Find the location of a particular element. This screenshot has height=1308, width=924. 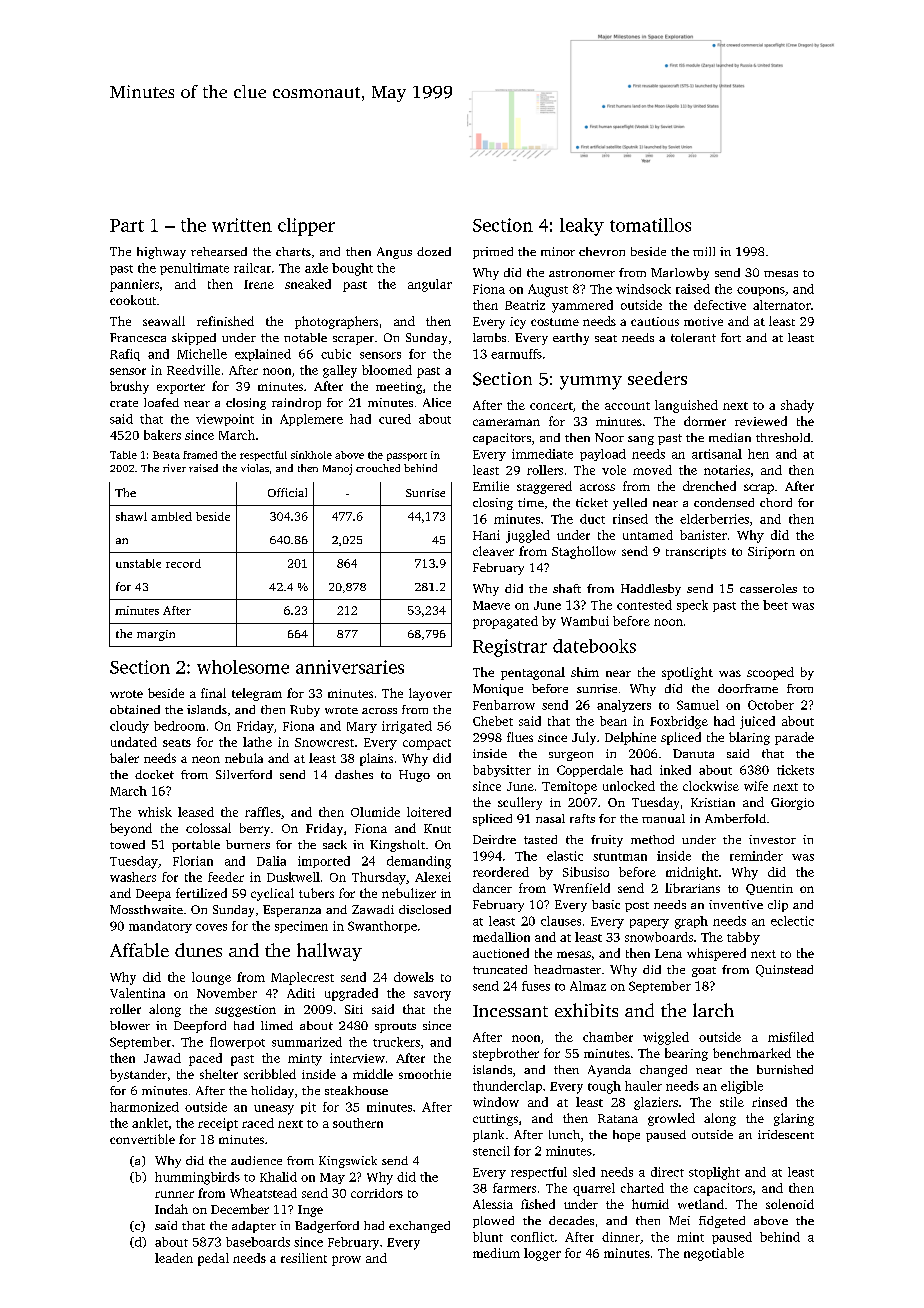

unlocked is located at coordinates (629, 786).
